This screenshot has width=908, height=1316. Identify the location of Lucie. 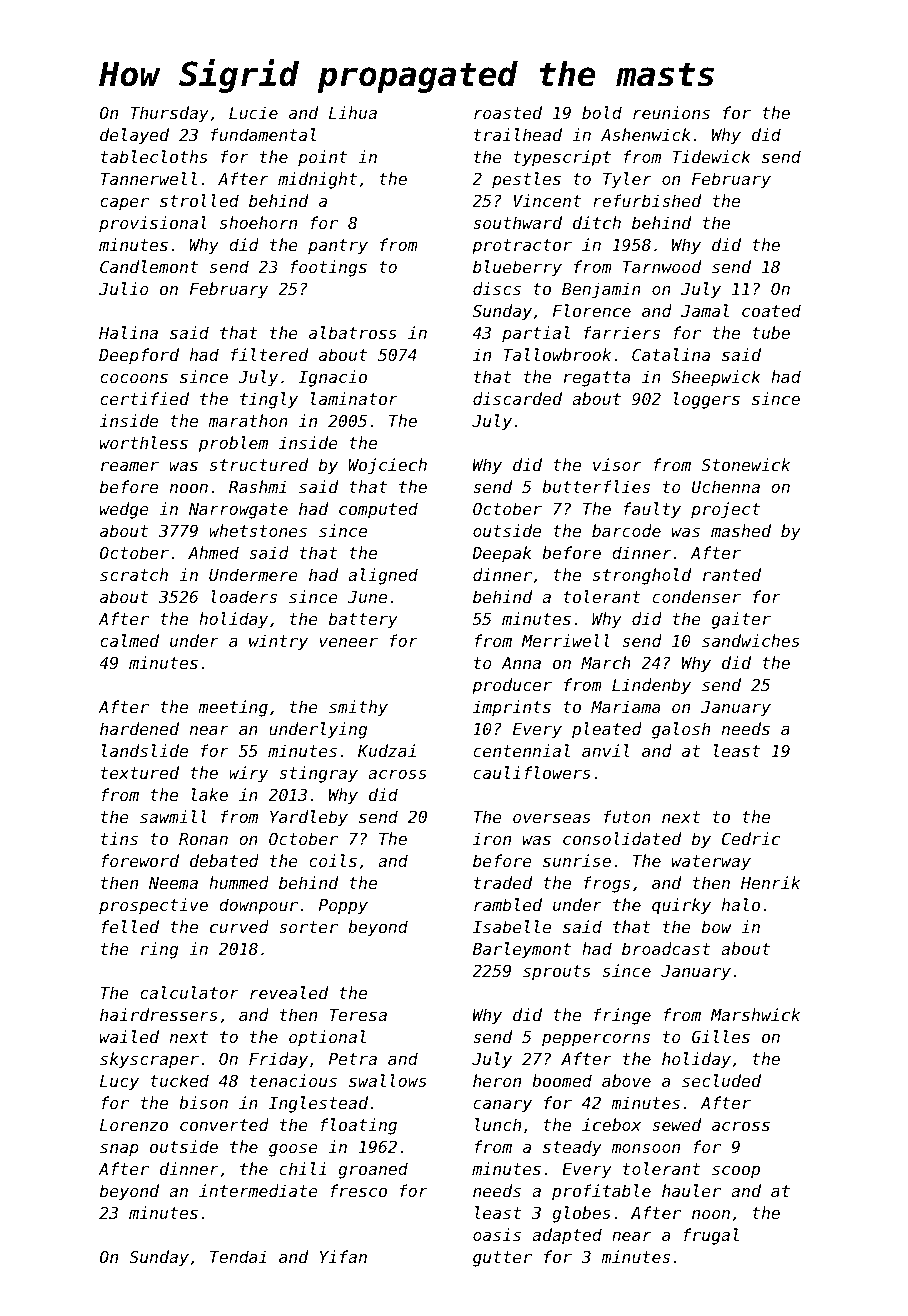
(253, 112).
